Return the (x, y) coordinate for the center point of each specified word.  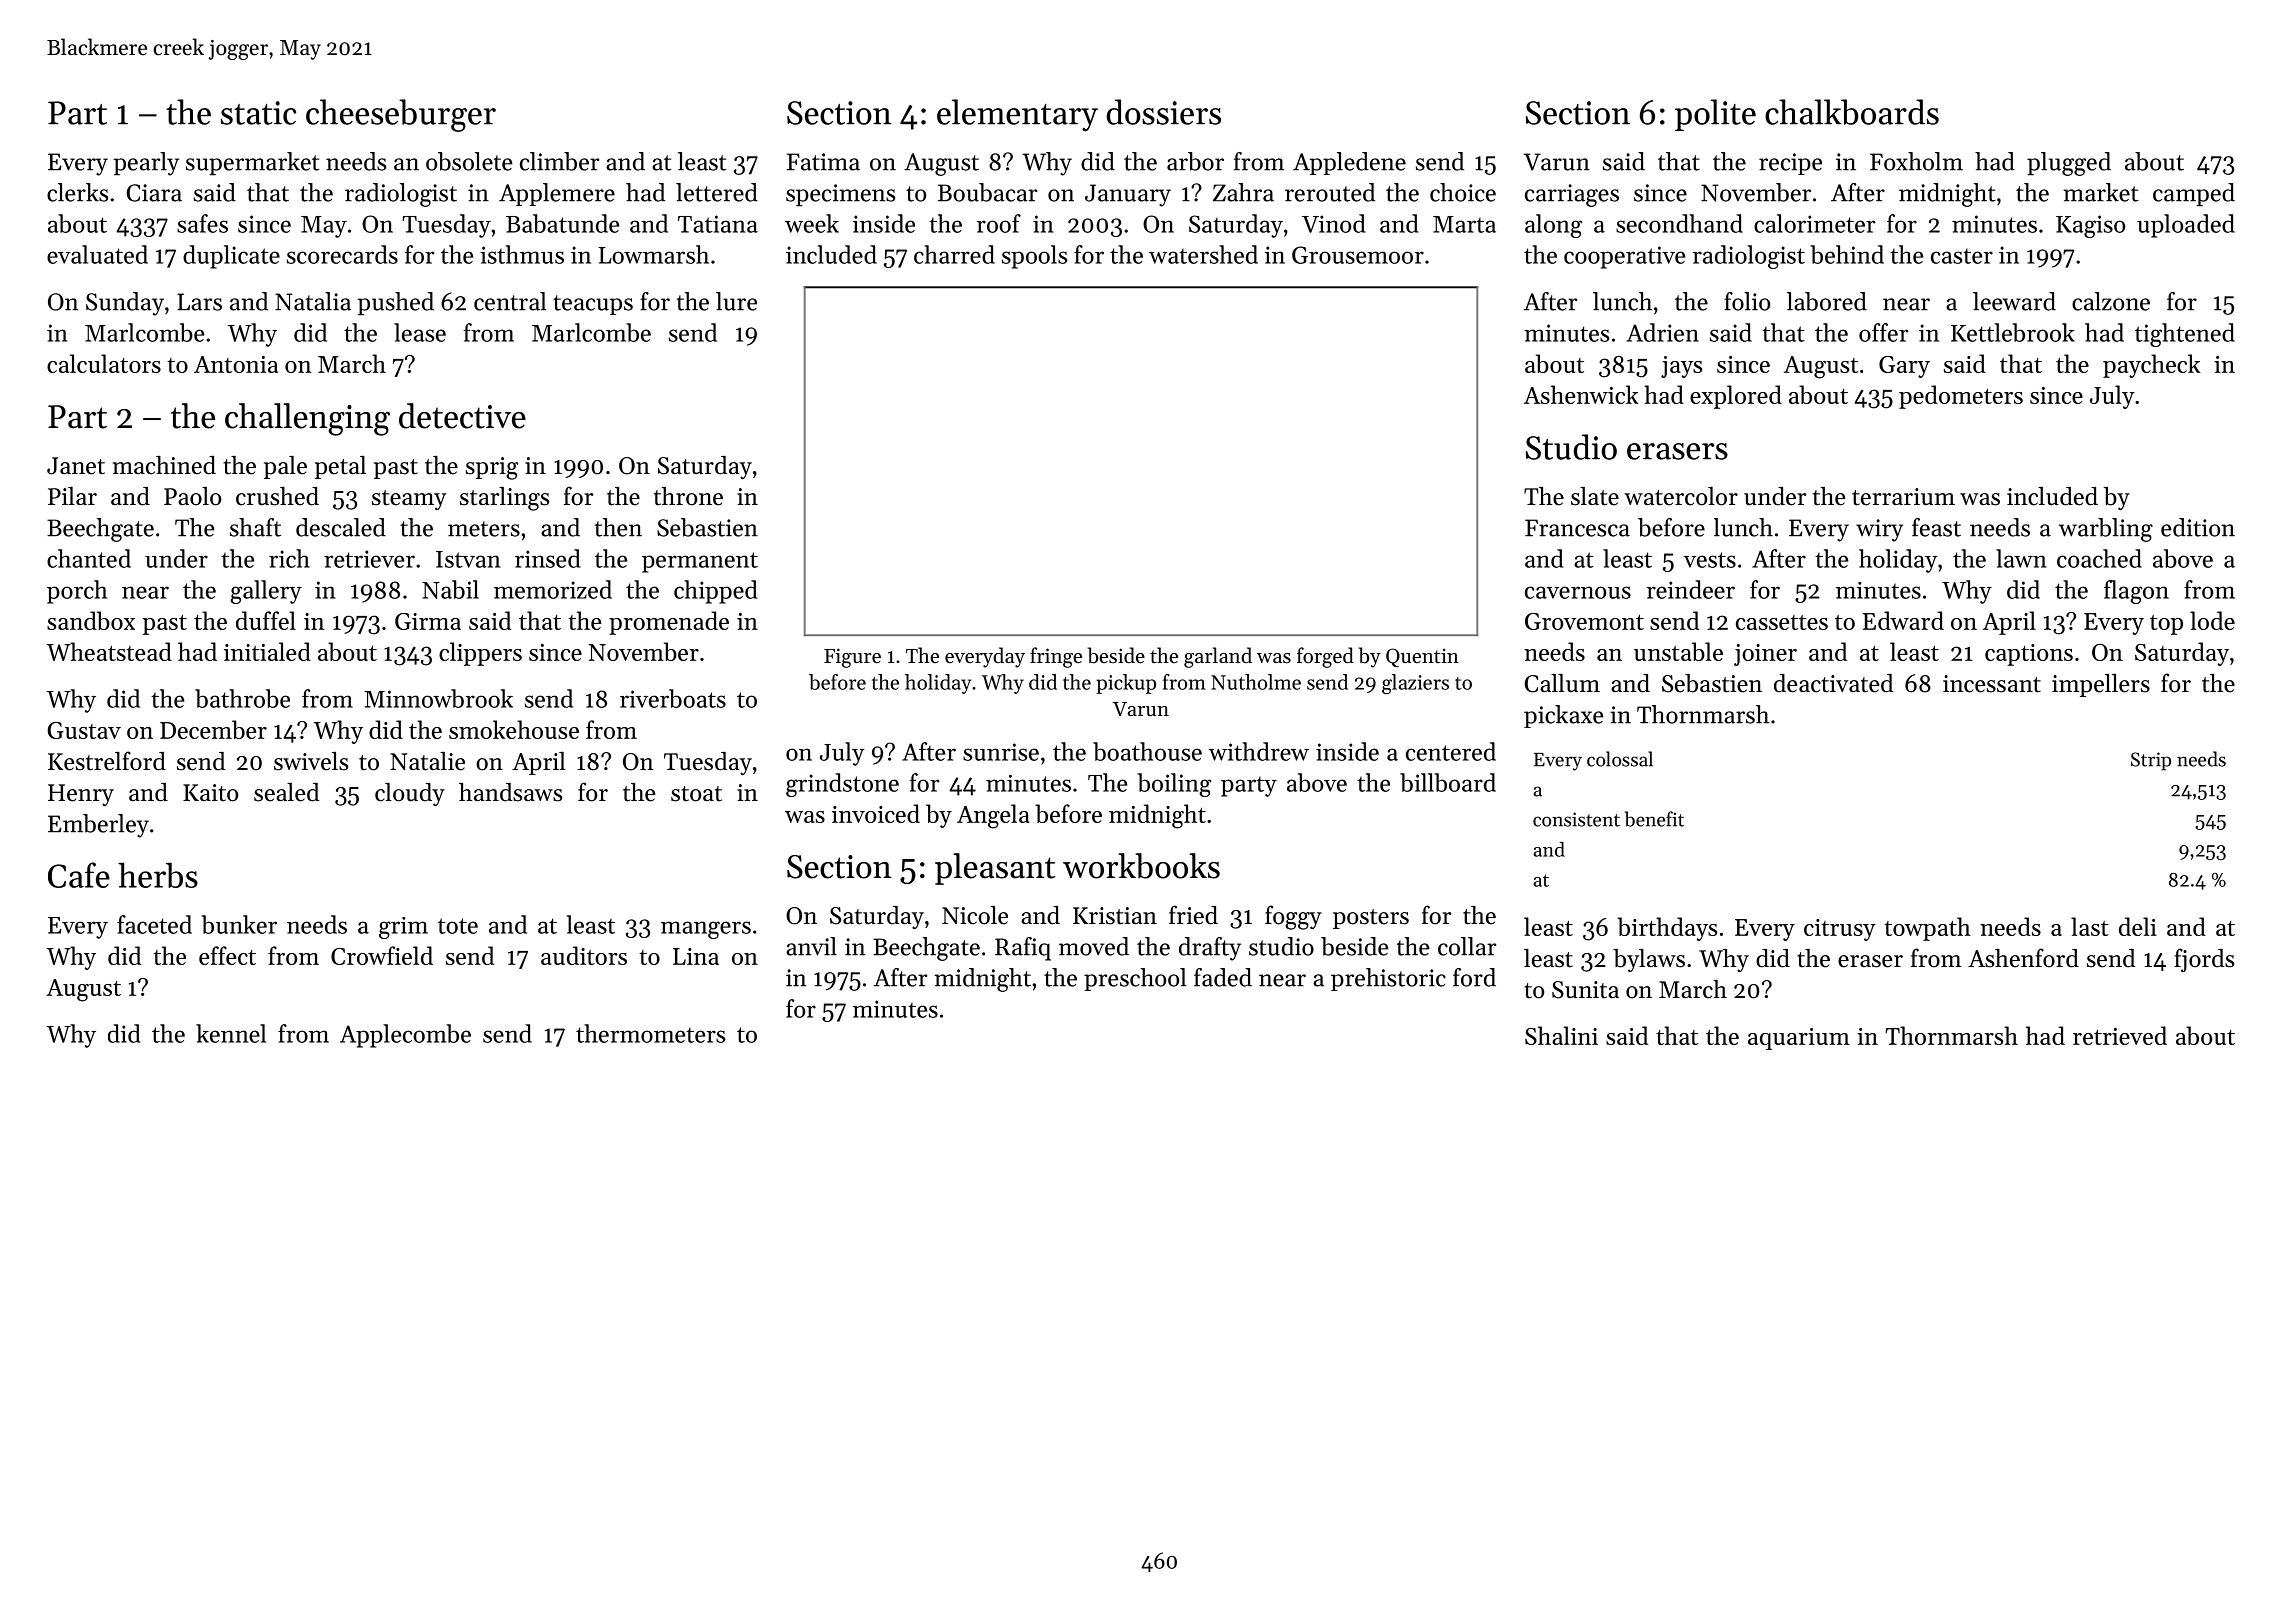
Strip (2151, 761)
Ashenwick (1581, 394)
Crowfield (382, 955)
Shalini (1561, 1035)
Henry (81, 795)
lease (420, 332)
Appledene (1349, 163)
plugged (2069, 164)
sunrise (1001, 752)
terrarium (1903, 497)
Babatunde (562, 223)
